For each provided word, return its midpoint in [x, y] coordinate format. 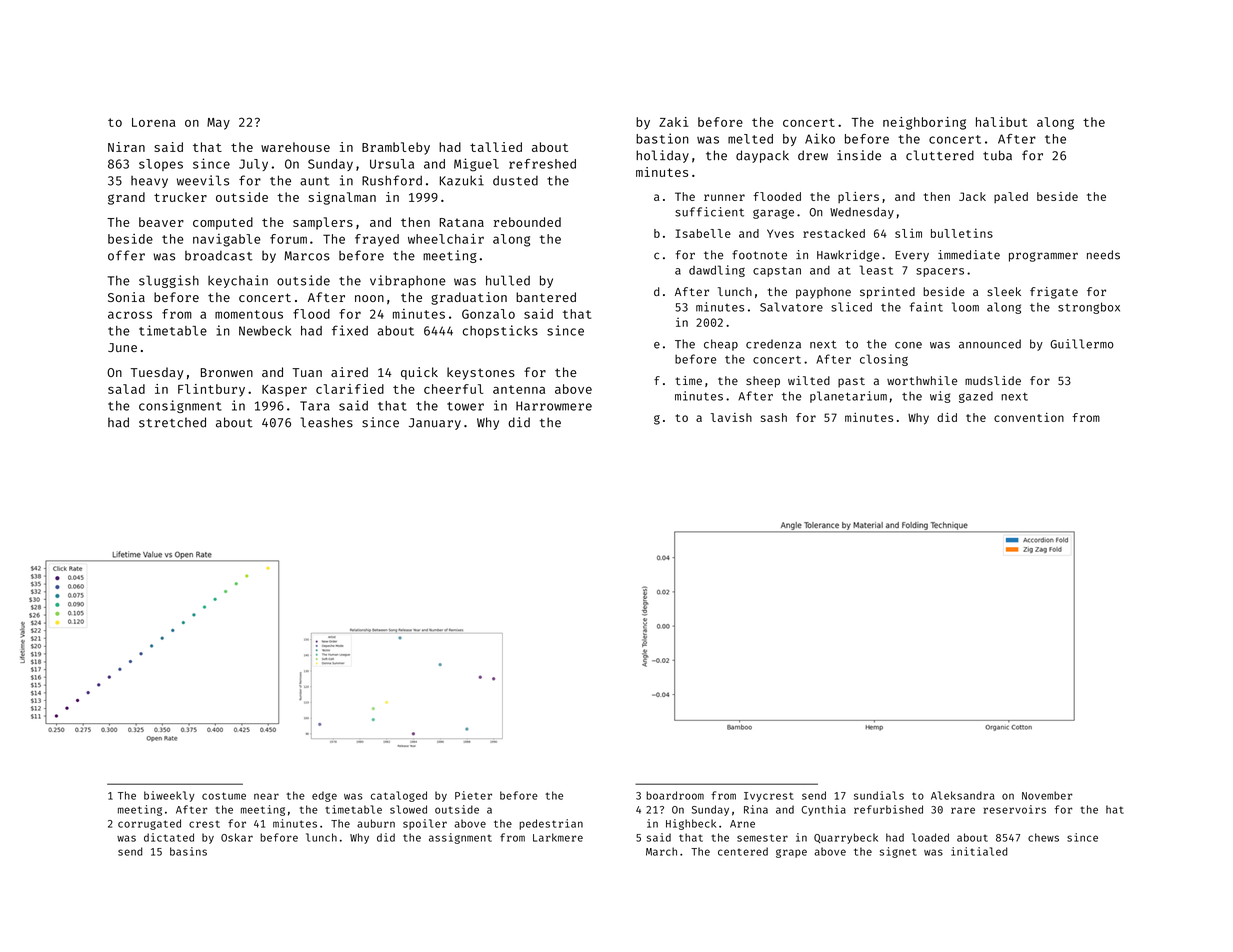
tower [465, 406]
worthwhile [922, 380]
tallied [496, 147]
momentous [249, 314]
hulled [508, 280]
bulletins [962, 233]
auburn [376, 823]
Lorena [154, 122]
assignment [460, 838]
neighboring [924, 123]
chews [1043, 837]
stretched [172, 422]
